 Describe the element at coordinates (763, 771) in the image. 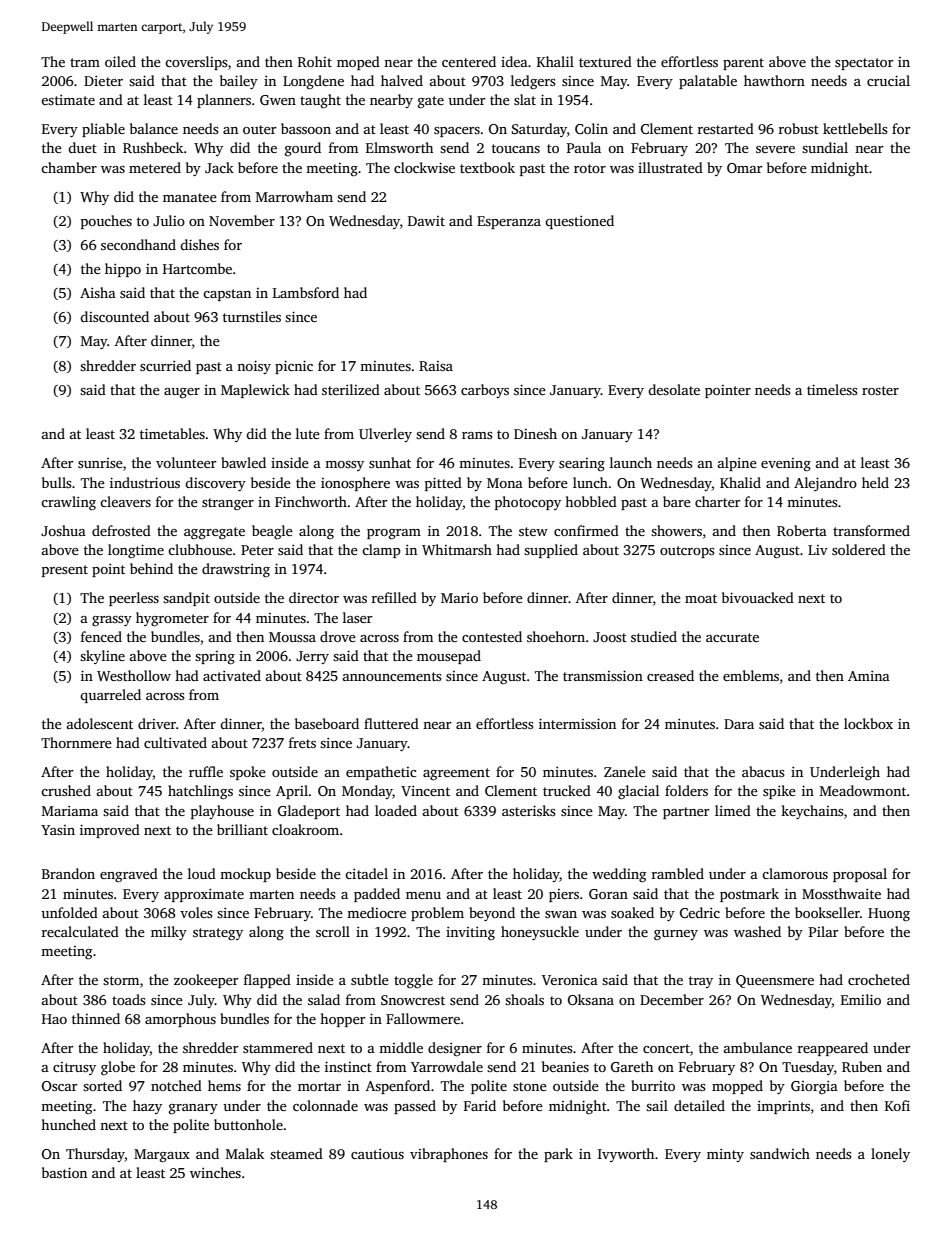

I see `abacus` at that location.
